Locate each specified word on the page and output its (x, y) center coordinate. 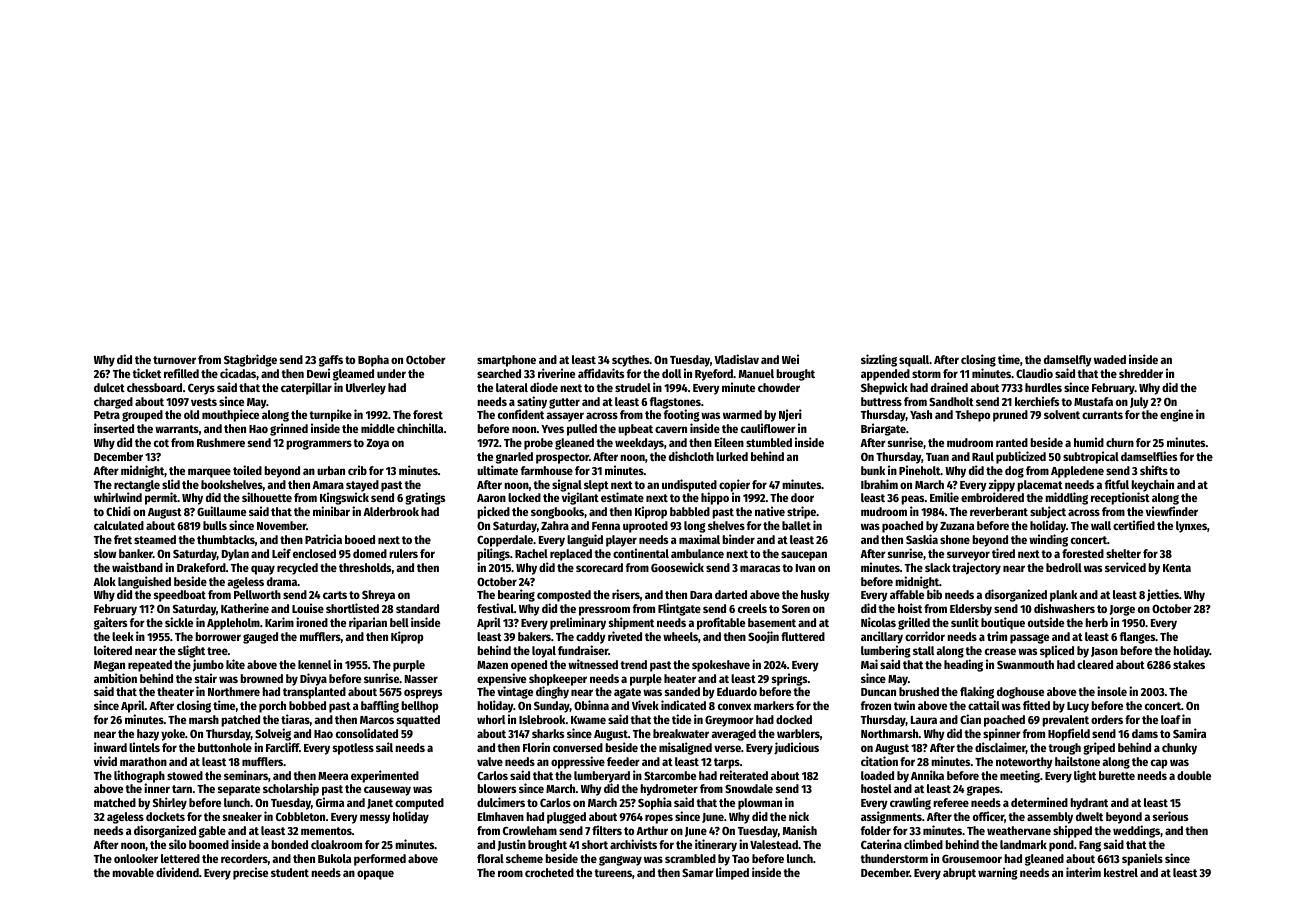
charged (113, 403)
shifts (1154, 470)
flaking (977, 692)
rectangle (137, 486)
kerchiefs (1037, 401)
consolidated (367, 733)
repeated (150, 666)
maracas (760, 568)
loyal (544, 652)
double (1194, 775)
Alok (104, 581)
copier (734, 486)
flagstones (675, 403)
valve (490, 761)
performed (380, 860)
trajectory (976, 568)
